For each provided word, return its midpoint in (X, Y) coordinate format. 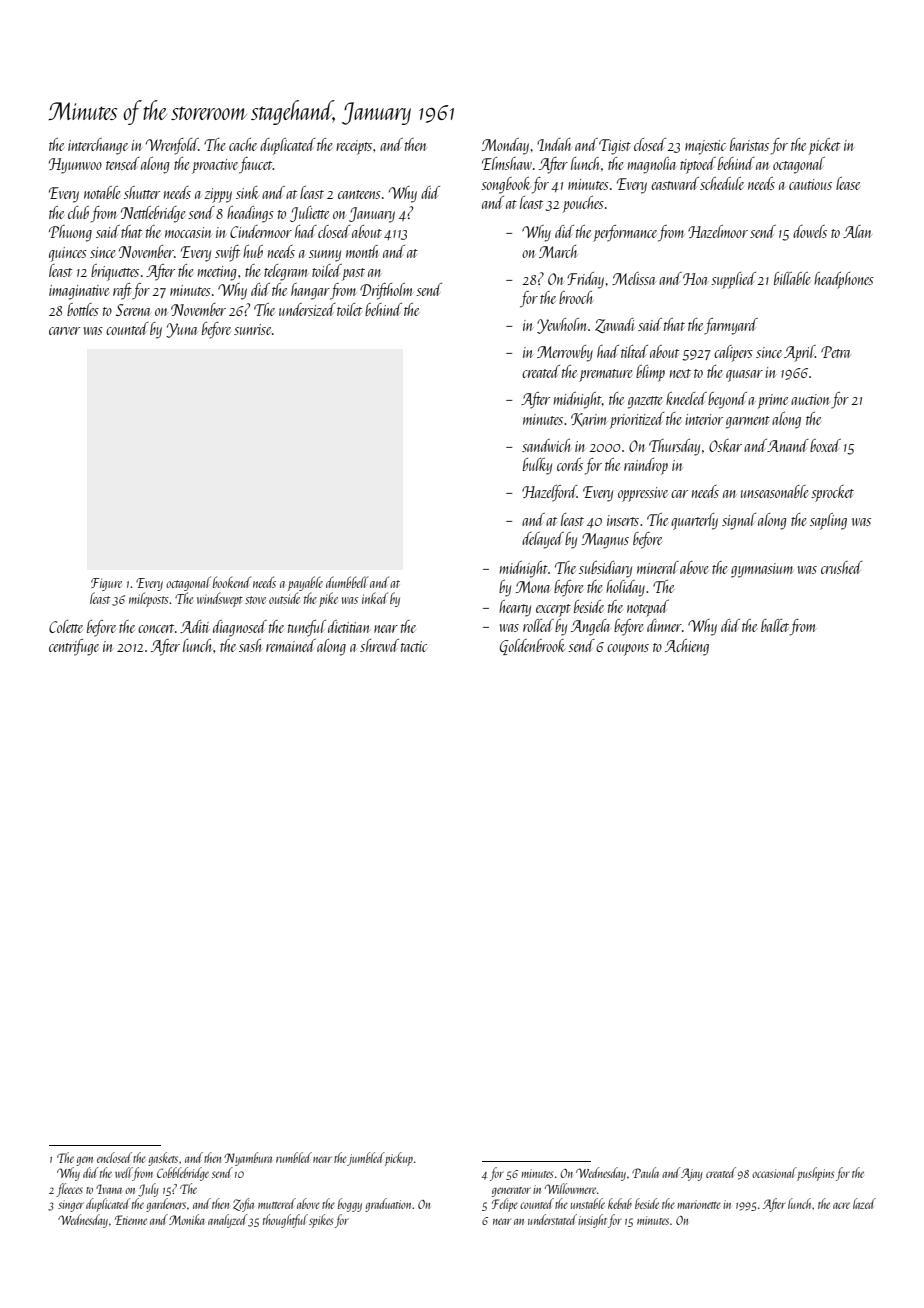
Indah (554, 144)
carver (64, 331)
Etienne (131, 1220)
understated (552, 1219)
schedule (722, 183)
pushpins (815, 1174)
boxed (825, 445)
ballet (775, 625)
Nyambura (248, 1159)
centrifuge (74, 647)
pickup (398, 1159)
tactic (414, 646)
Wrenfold (172, 146)
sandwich (546, 445)
